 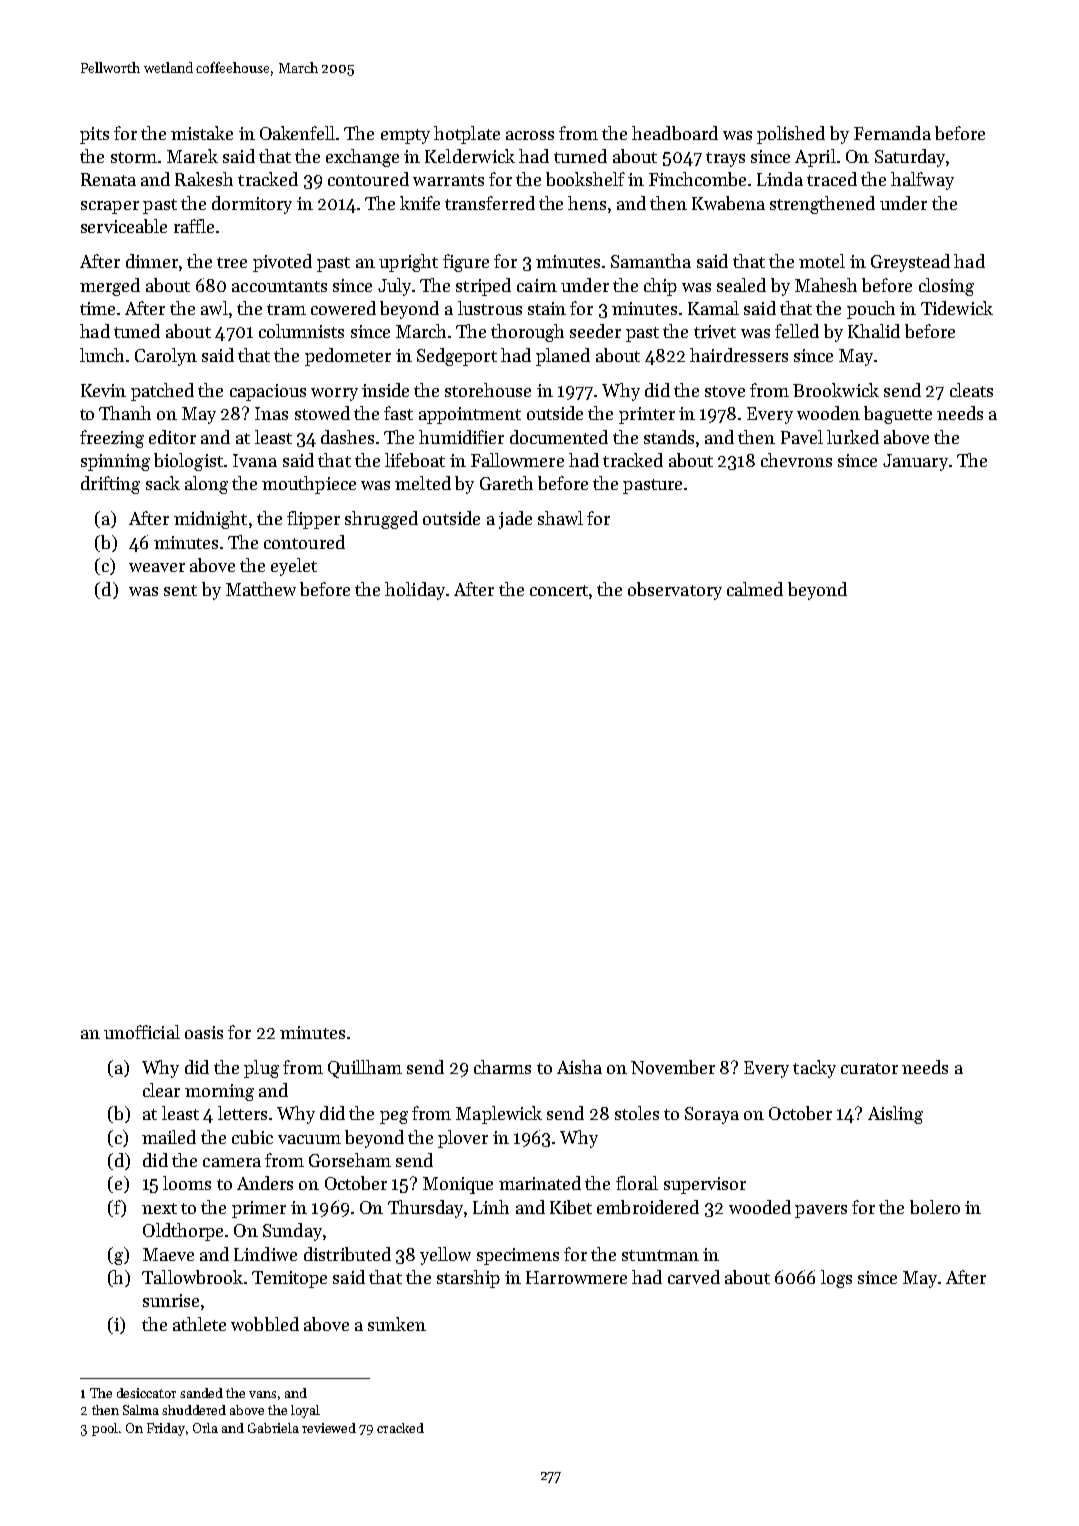 What do you see at coordinates (563, 357) in the screenshot?
I see `planed` at bounding box center [563, 357].
